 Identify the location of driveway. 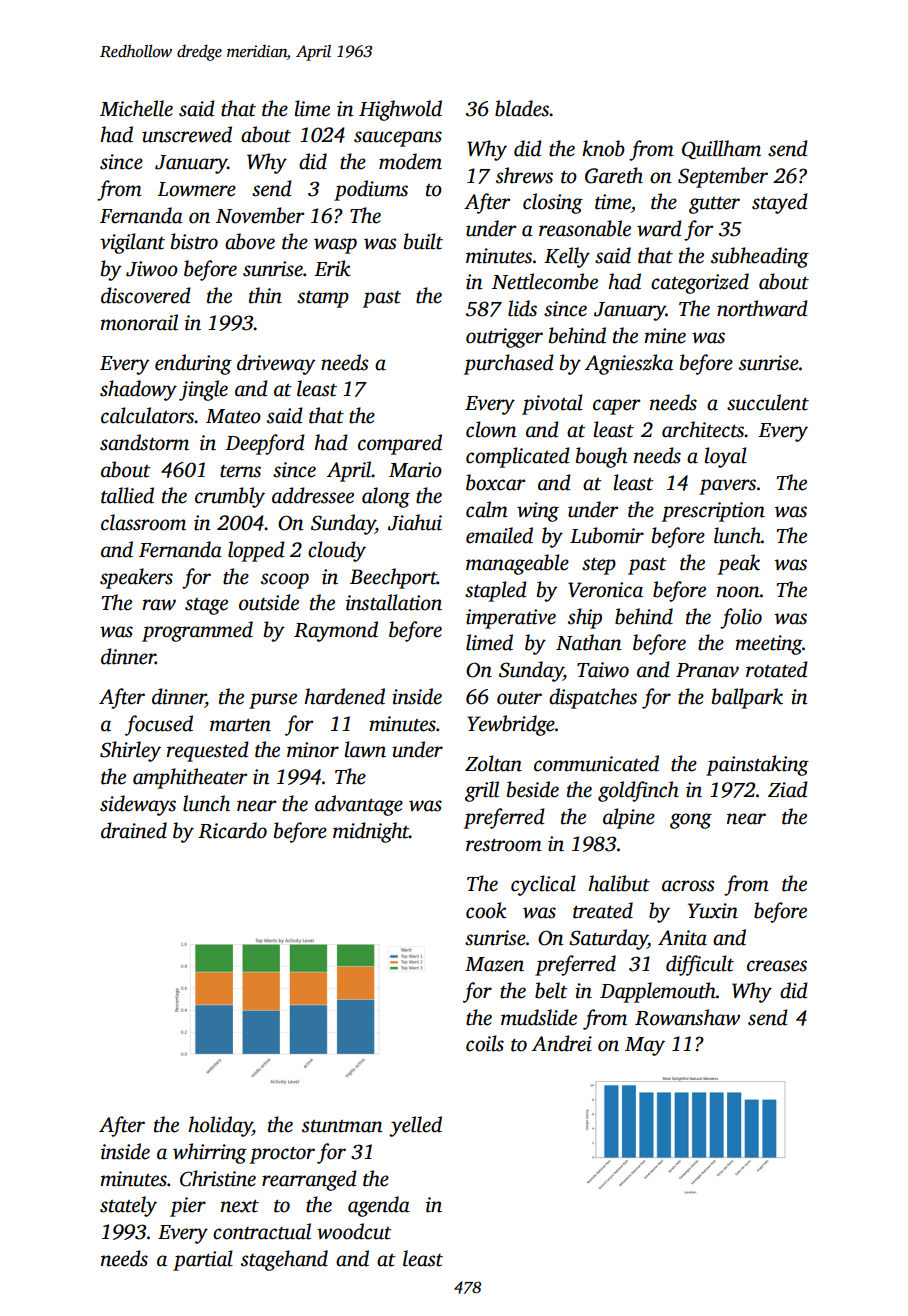
(276, 364).
